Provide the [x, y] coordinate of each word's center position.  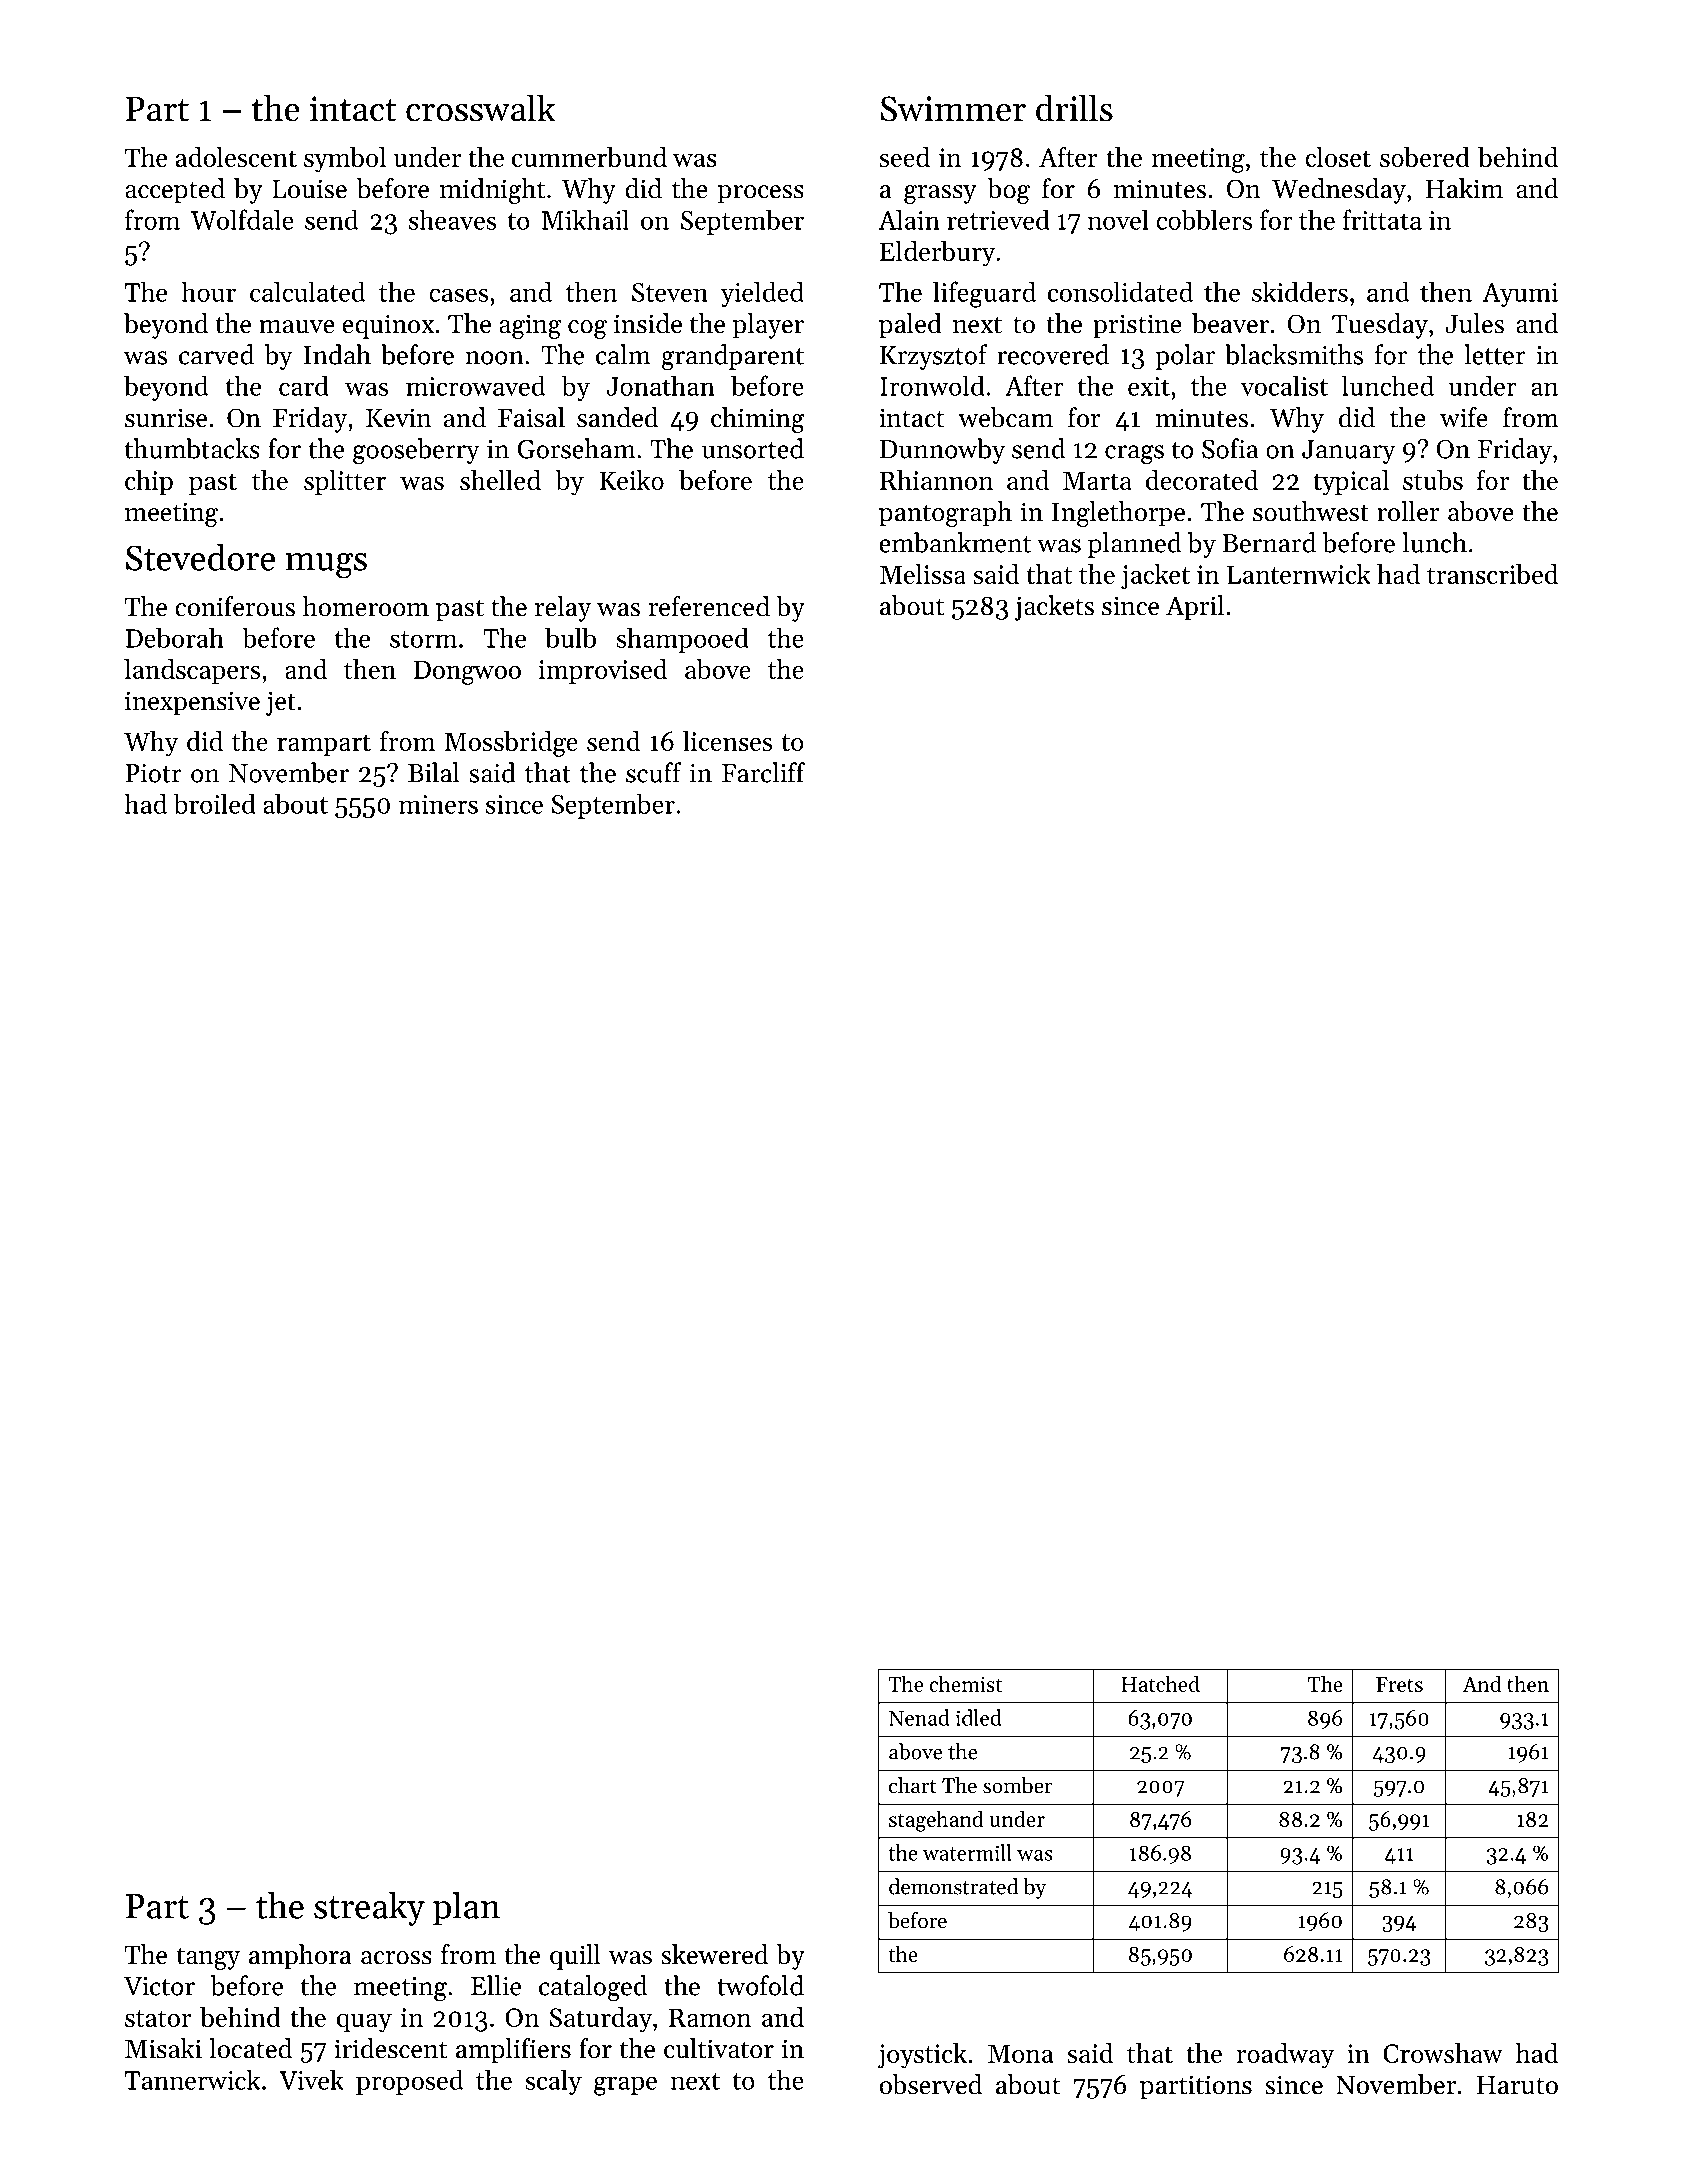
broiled [214, 804]
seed [904, 157]
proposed [409, 2082]
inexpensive [192, 703]
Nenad [919, 1717]
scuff [654, 772]
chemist [965, 1683]
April [1195, 608]
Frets [1399, 1684]
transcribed [1492, 574]
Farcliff [763, 772]
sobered [1425, 157]
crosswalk [481, 108]
